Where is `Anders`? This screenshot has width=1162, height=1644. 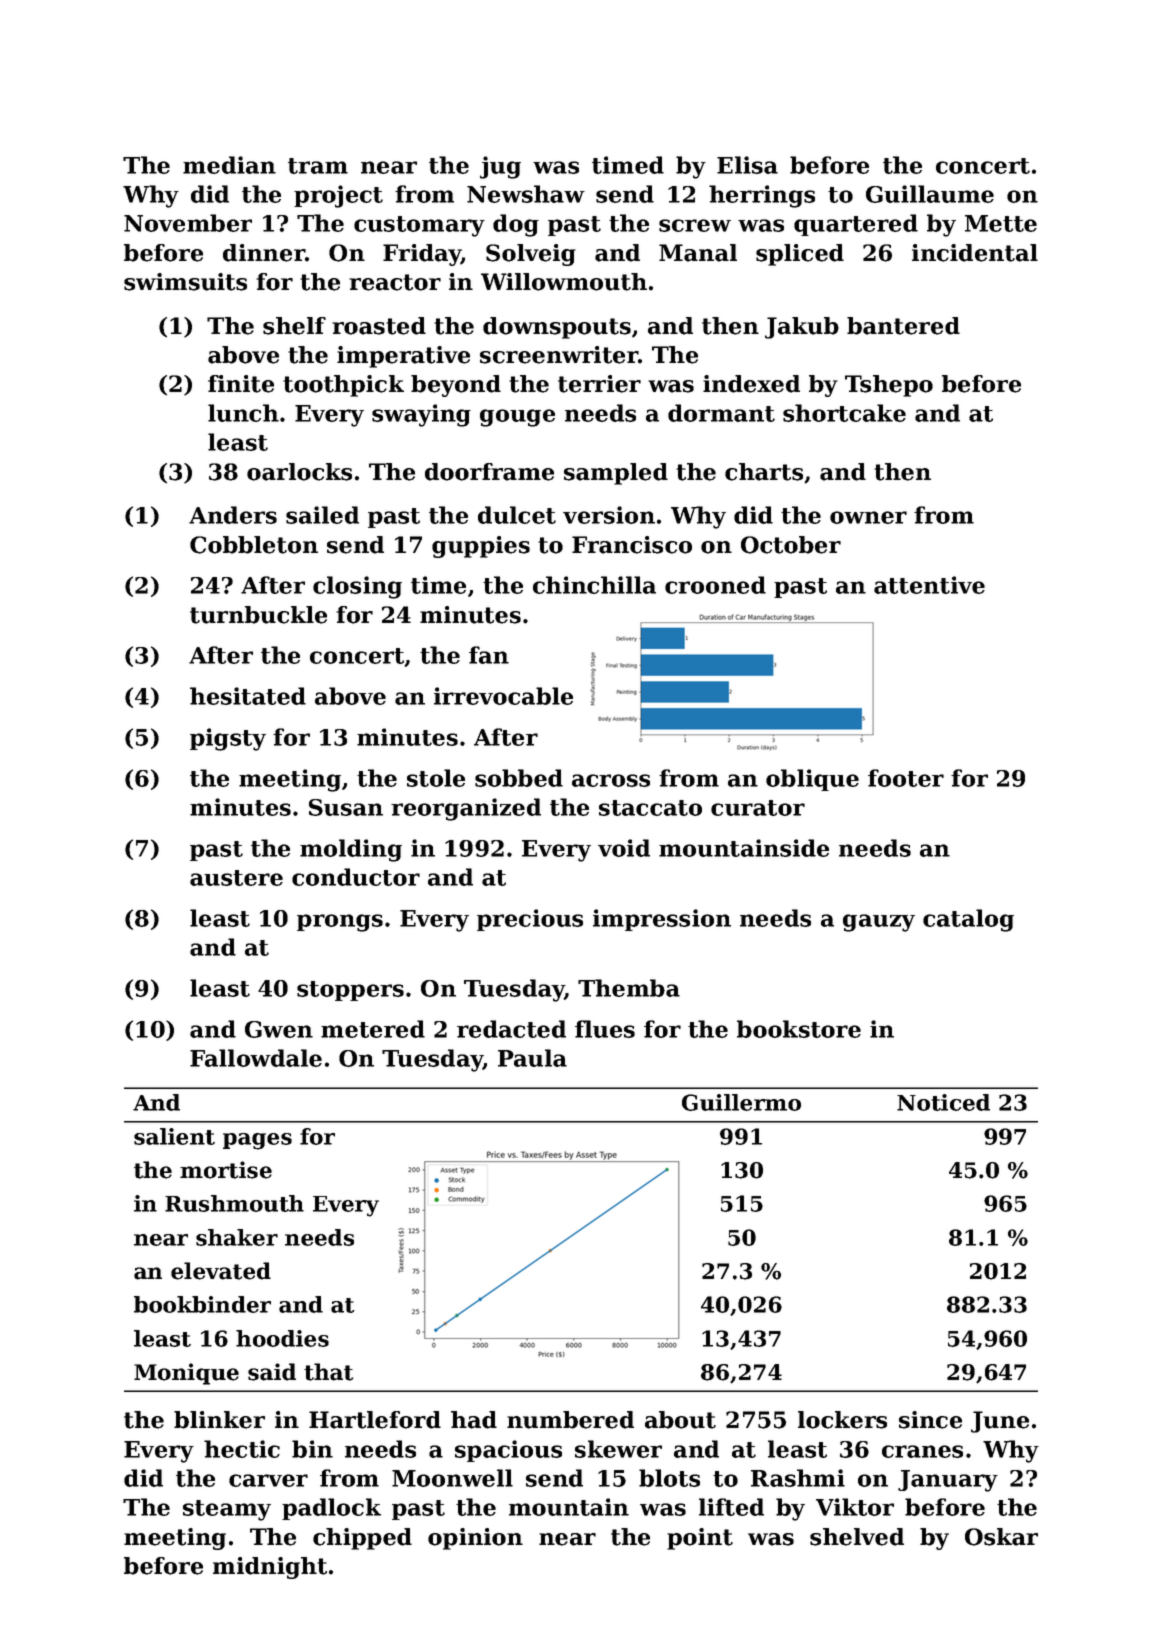
Anders is located at coordinates (233, 515).
